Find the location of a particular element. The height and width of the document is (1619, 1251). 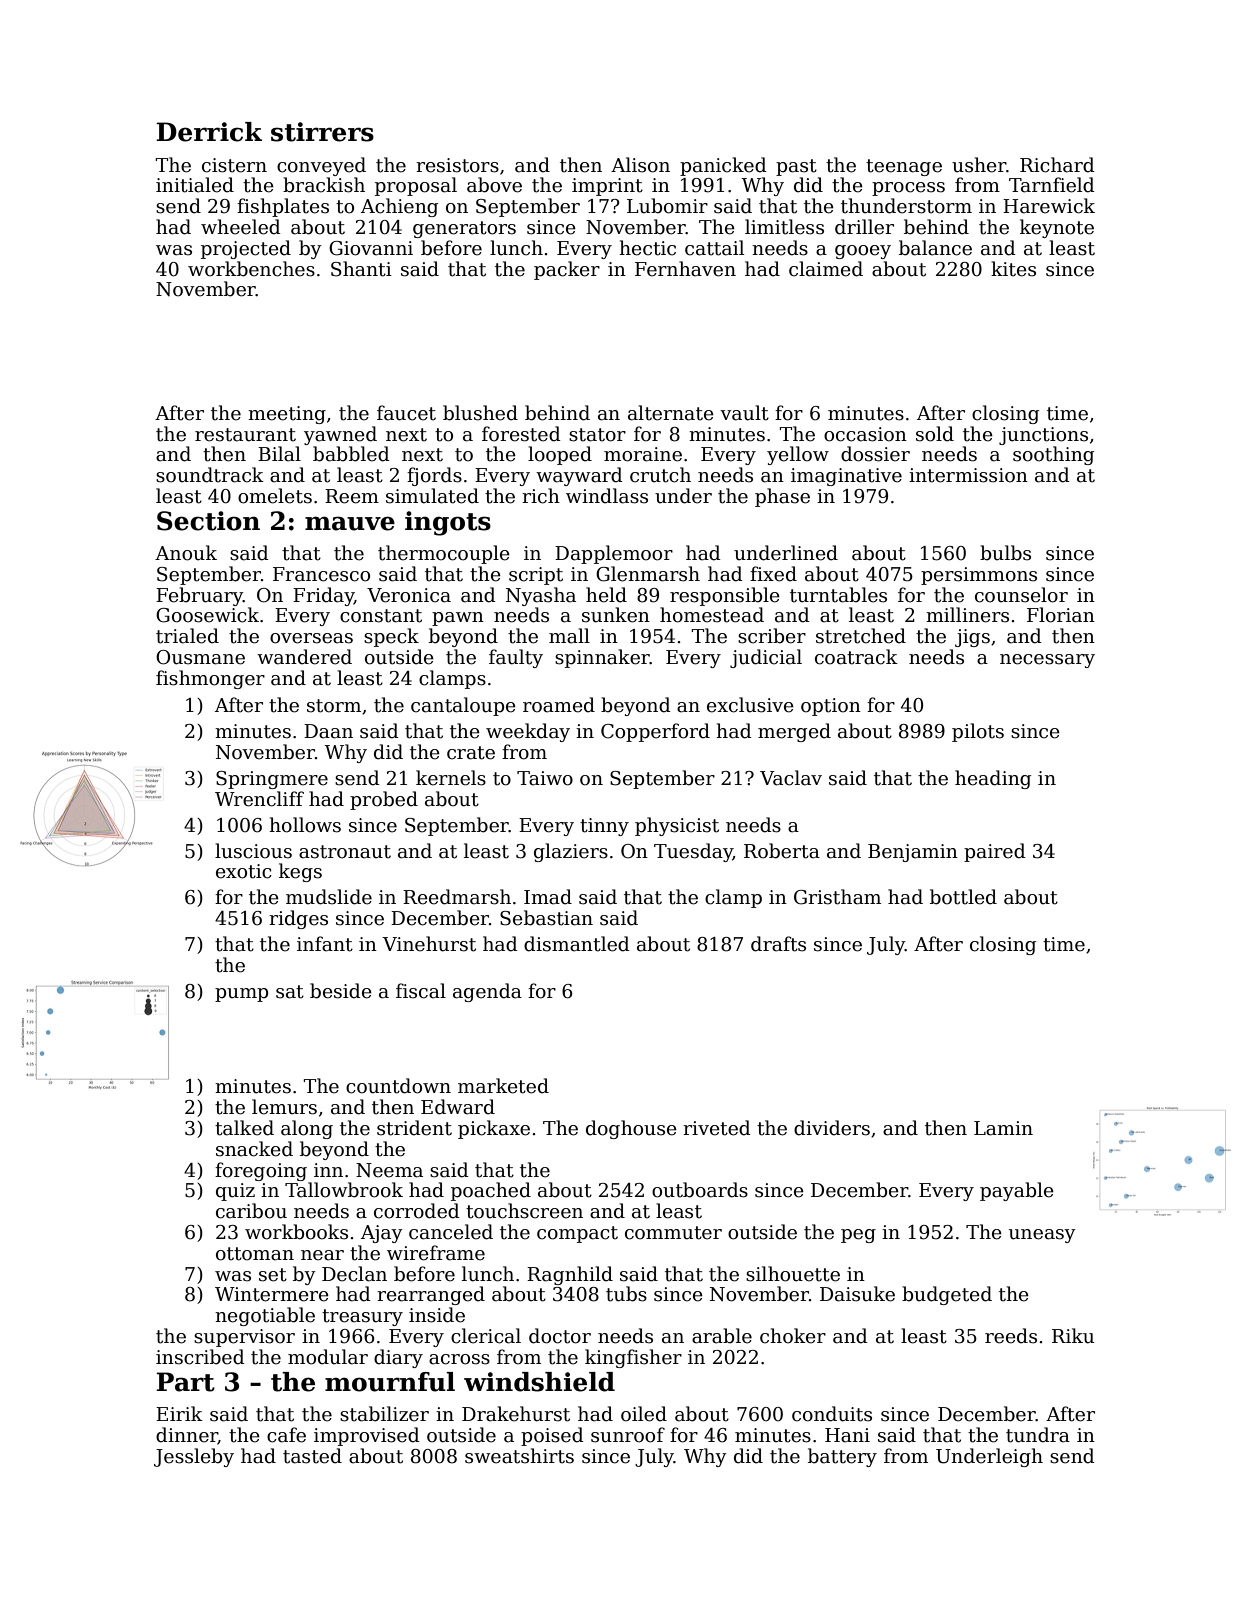

pump is located at coordinates (241, 995).
